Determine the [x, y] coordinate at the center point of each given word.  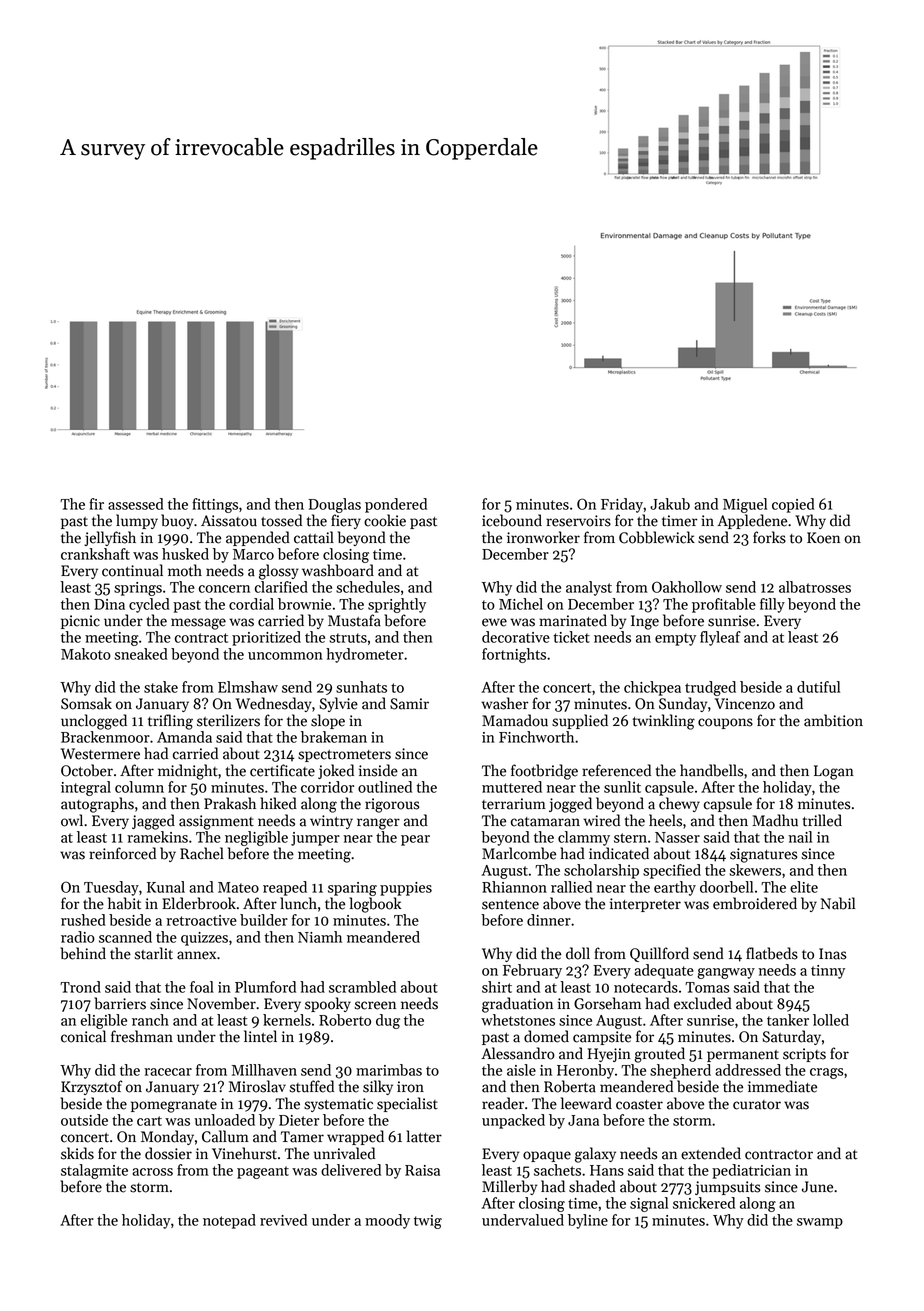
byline [588, 1221]
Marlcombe [519, 853]
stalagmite [94, 1171]
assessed [136, 504]
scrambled [362, 987]
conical [83, 1036]
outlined [385, 787]
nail [800, 837]
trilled [822, 820]
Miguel [745, 505]
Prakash [230, 803]
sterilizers [228, 720]
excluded [703, 1003]
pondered [396, 505]
